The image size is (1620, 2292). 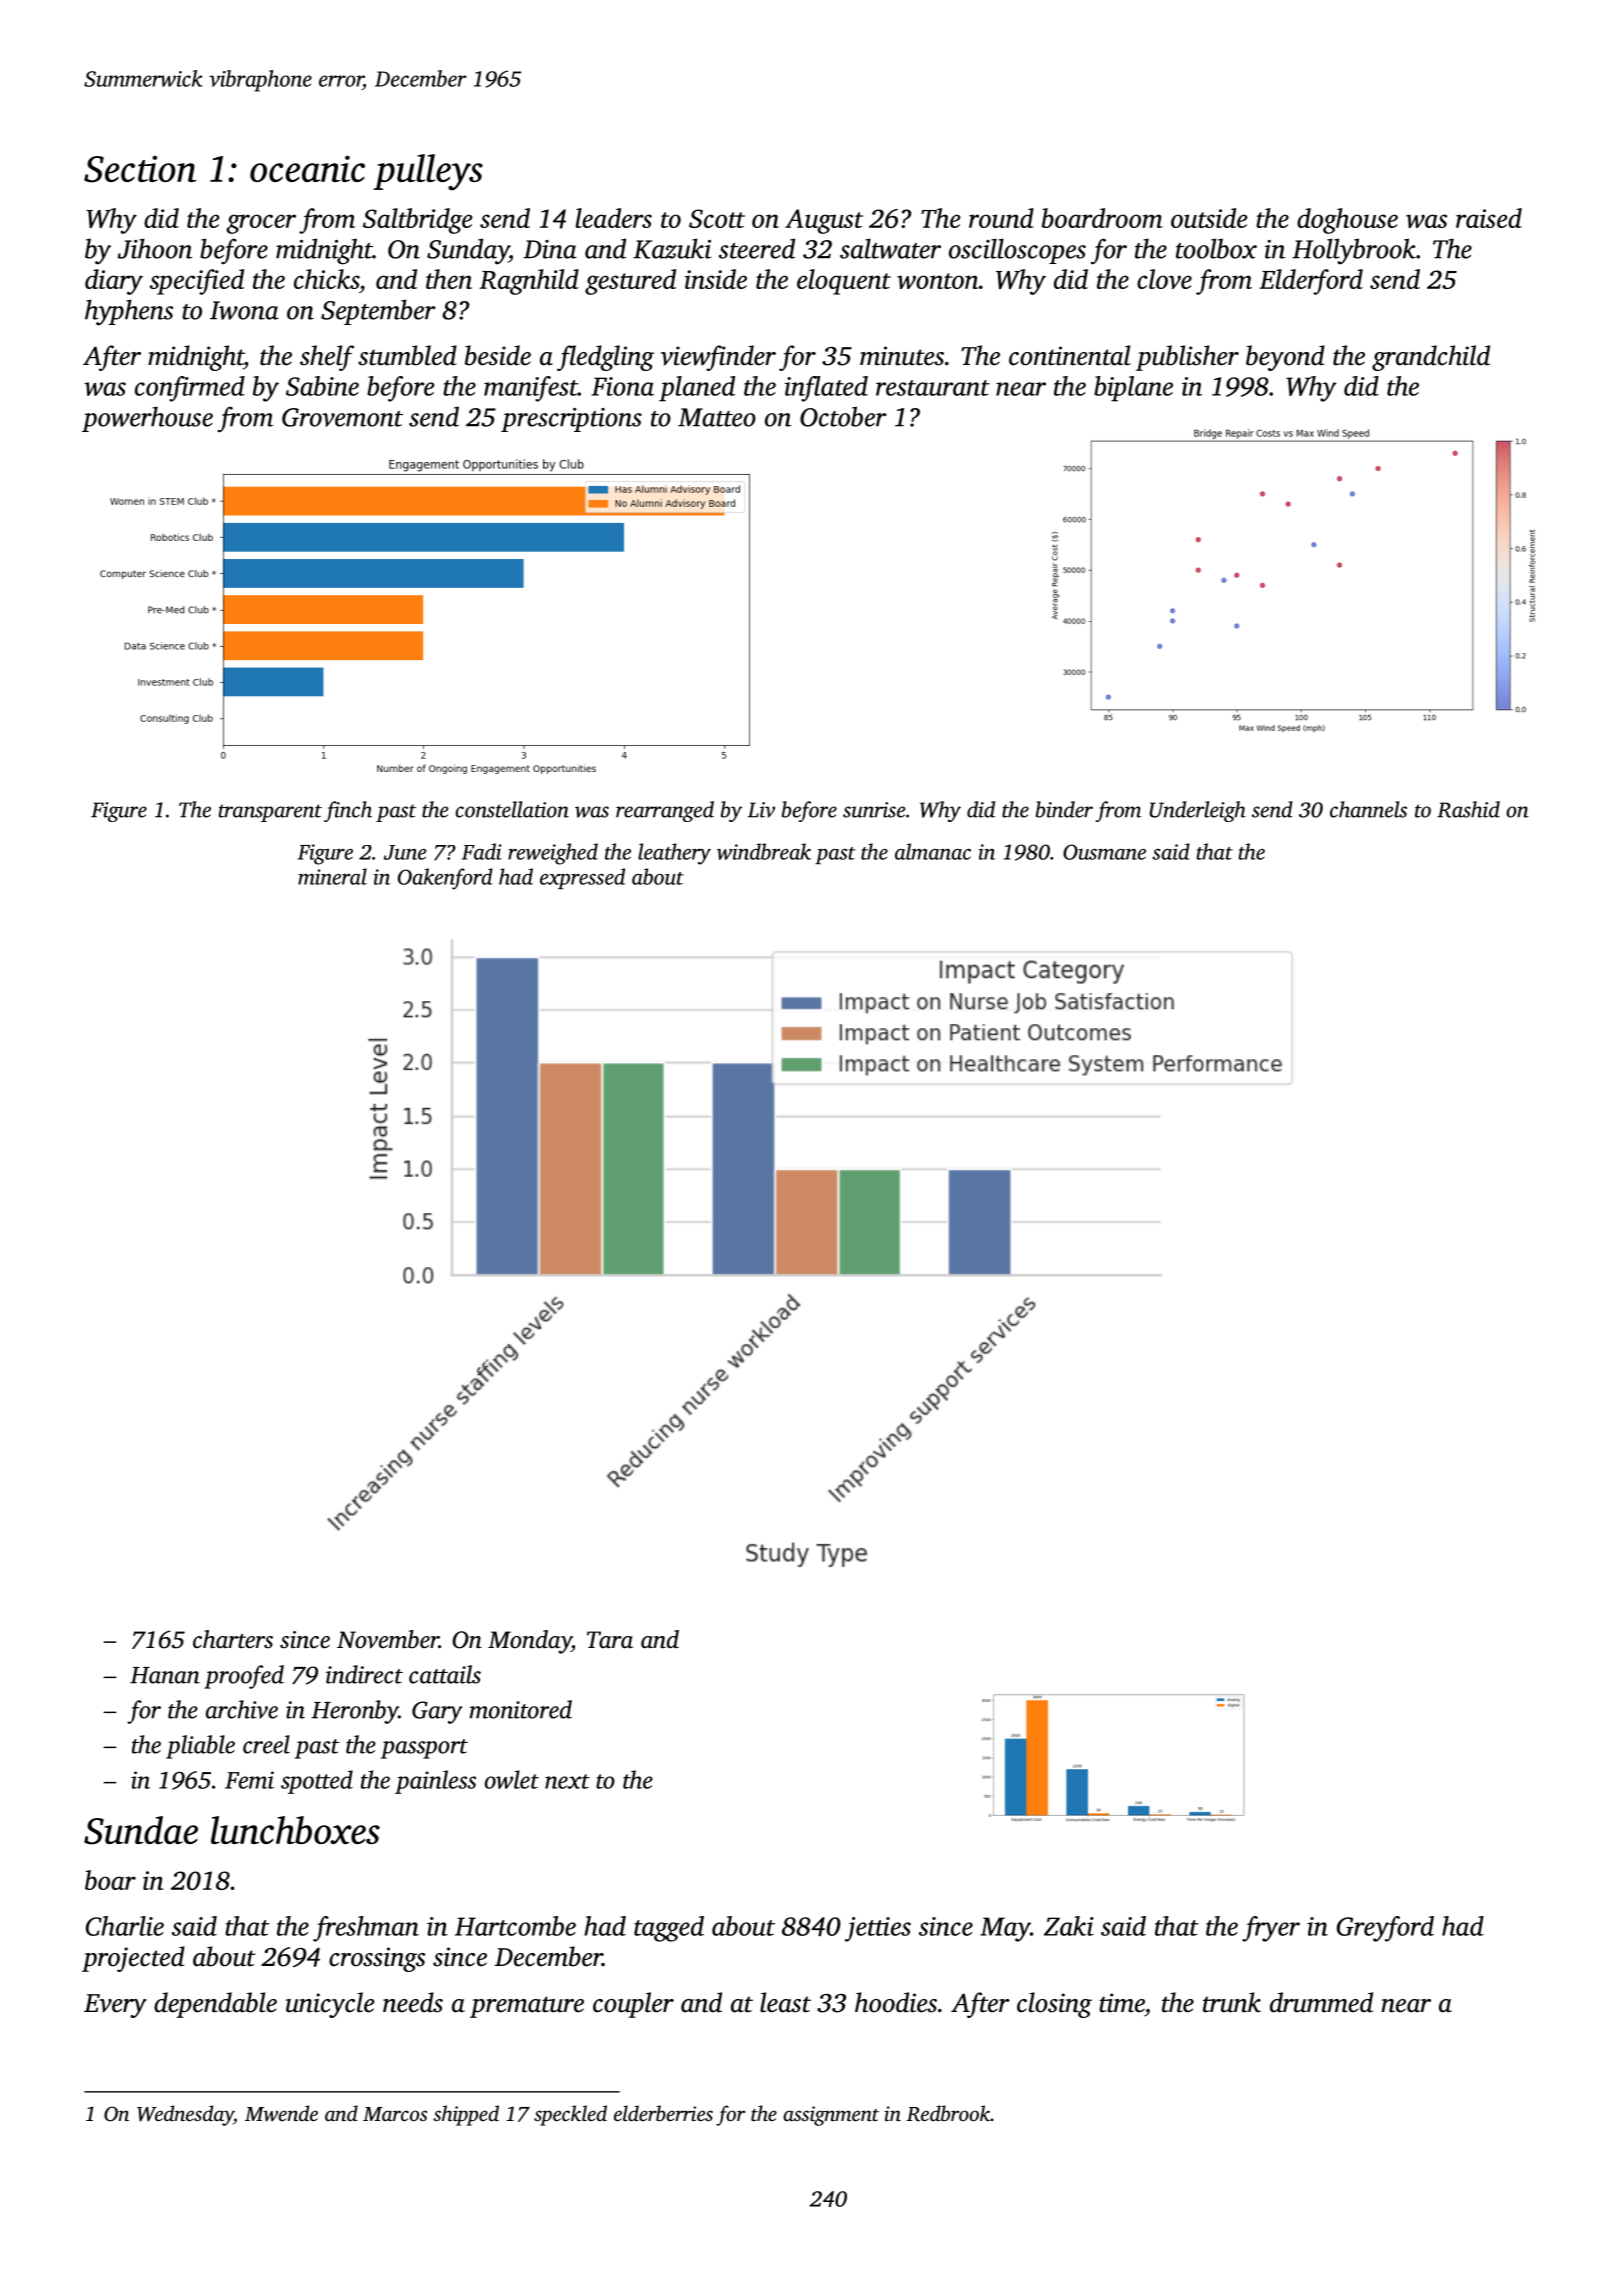 I want to click on Mwende, so click(x=281, y=2113).
